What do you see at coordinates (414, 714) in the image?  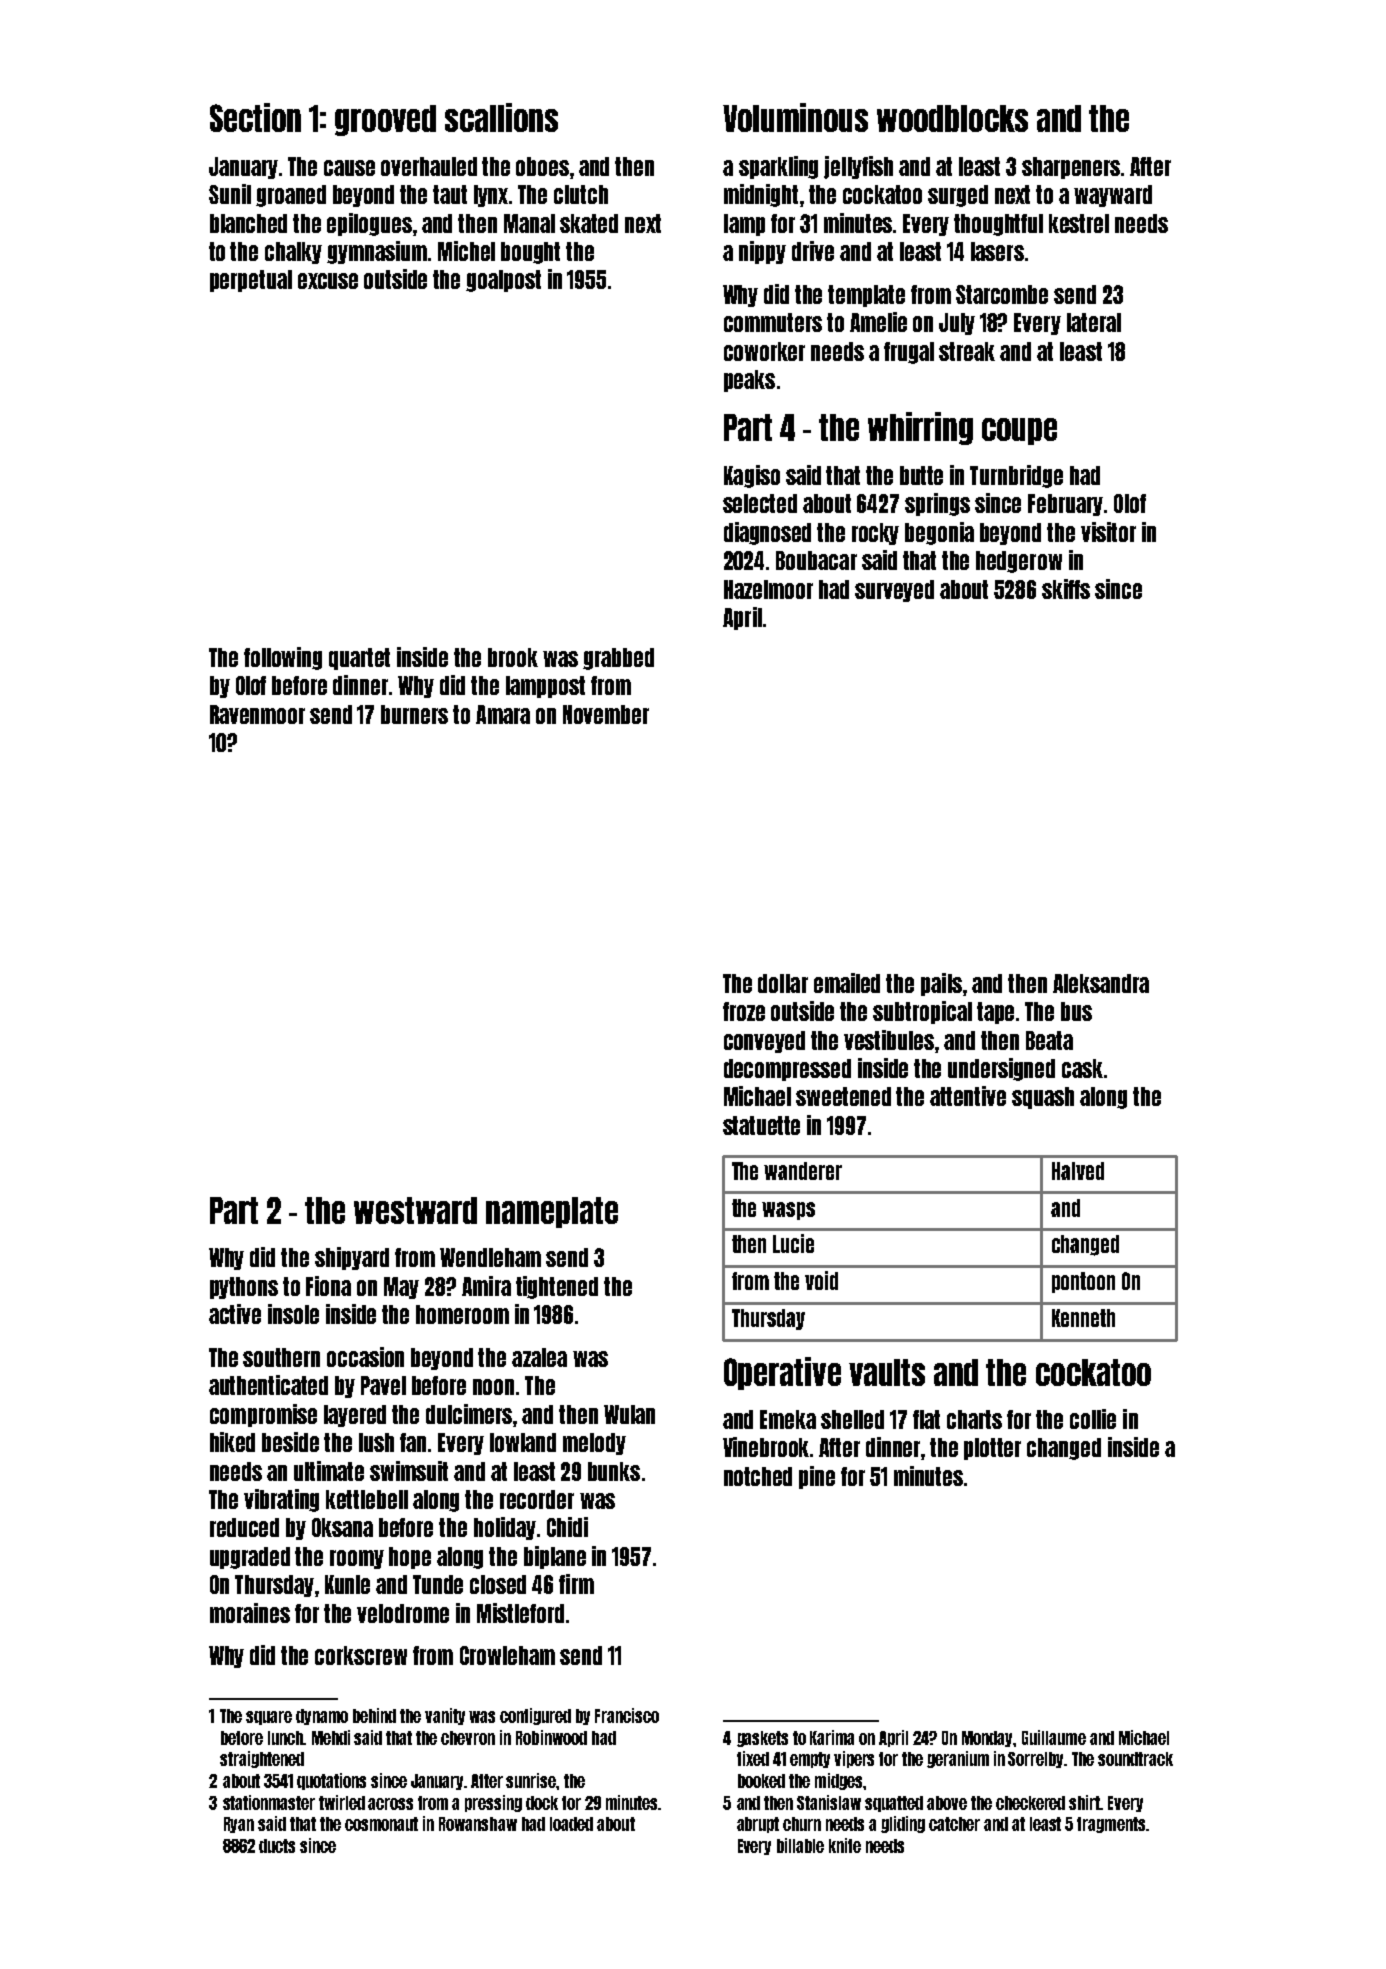 I see `burners` at bounding box center [414, 714].
